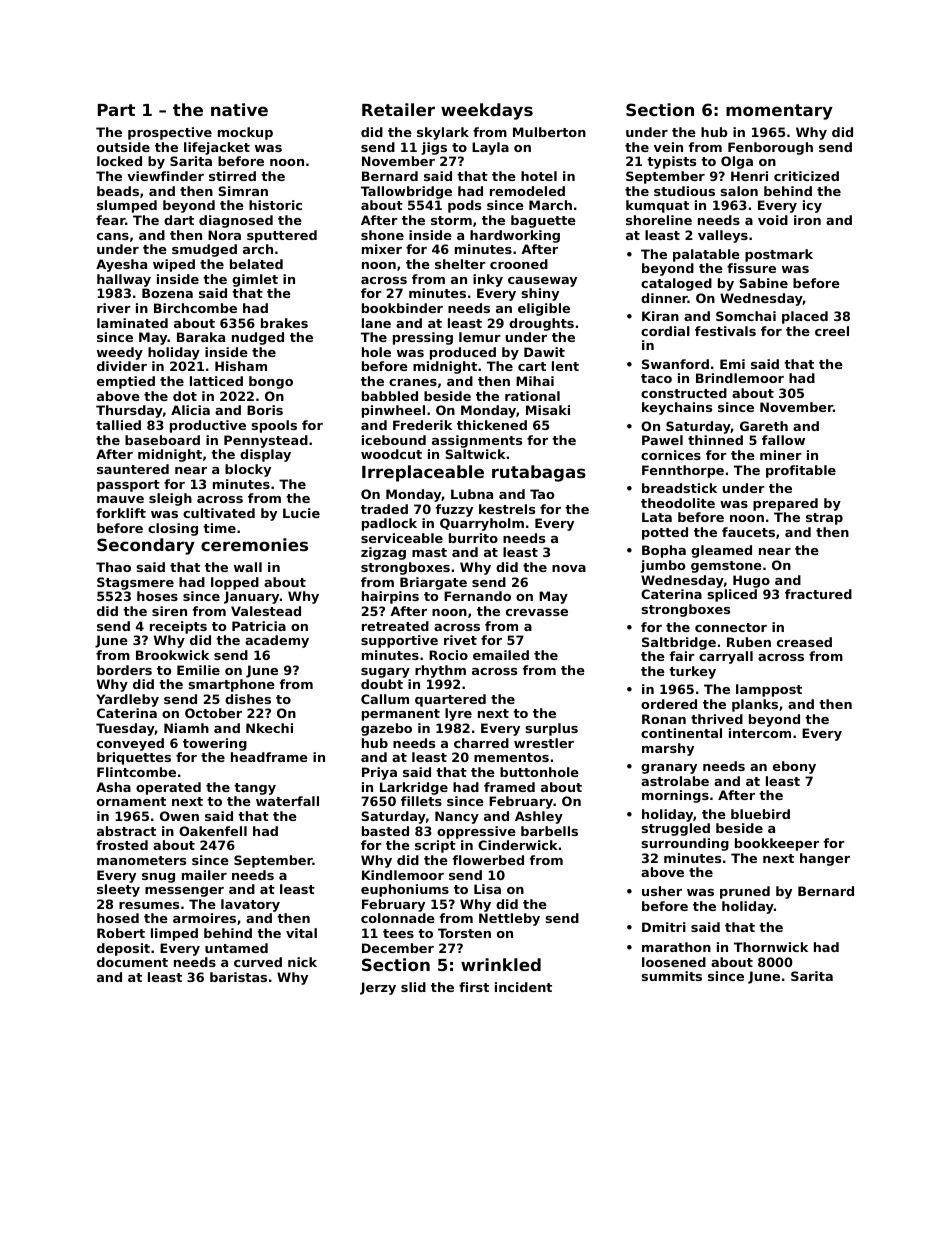 Image resolution: width=952 pixels, height=1233 pixels. What do you see at coordinates (777, 844) in the screenshot?
I see `bookkeeper` at bounding box center [777, 844].
